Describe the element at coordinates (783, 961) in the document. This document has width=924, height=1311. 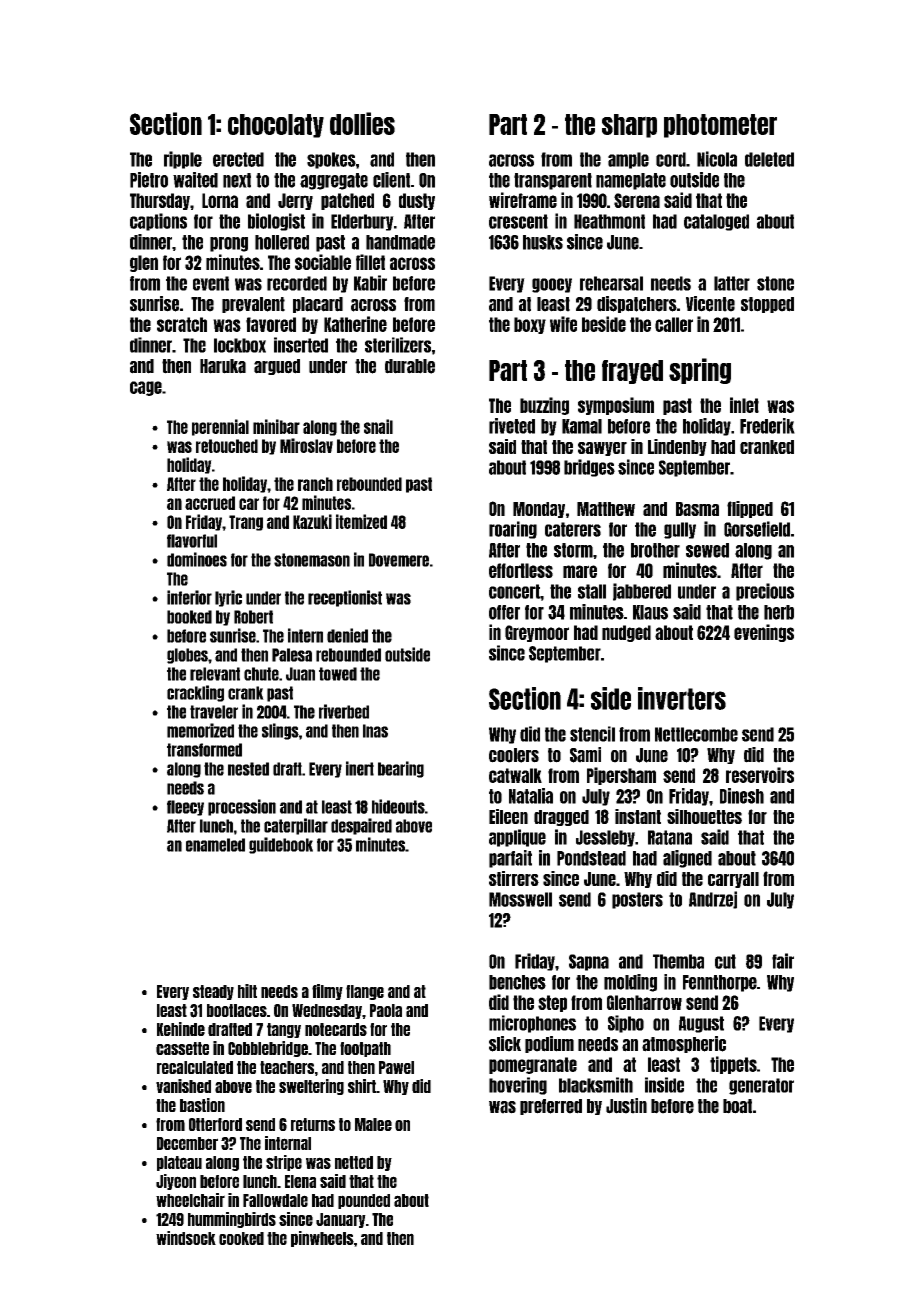
I see `fair` at that location.
